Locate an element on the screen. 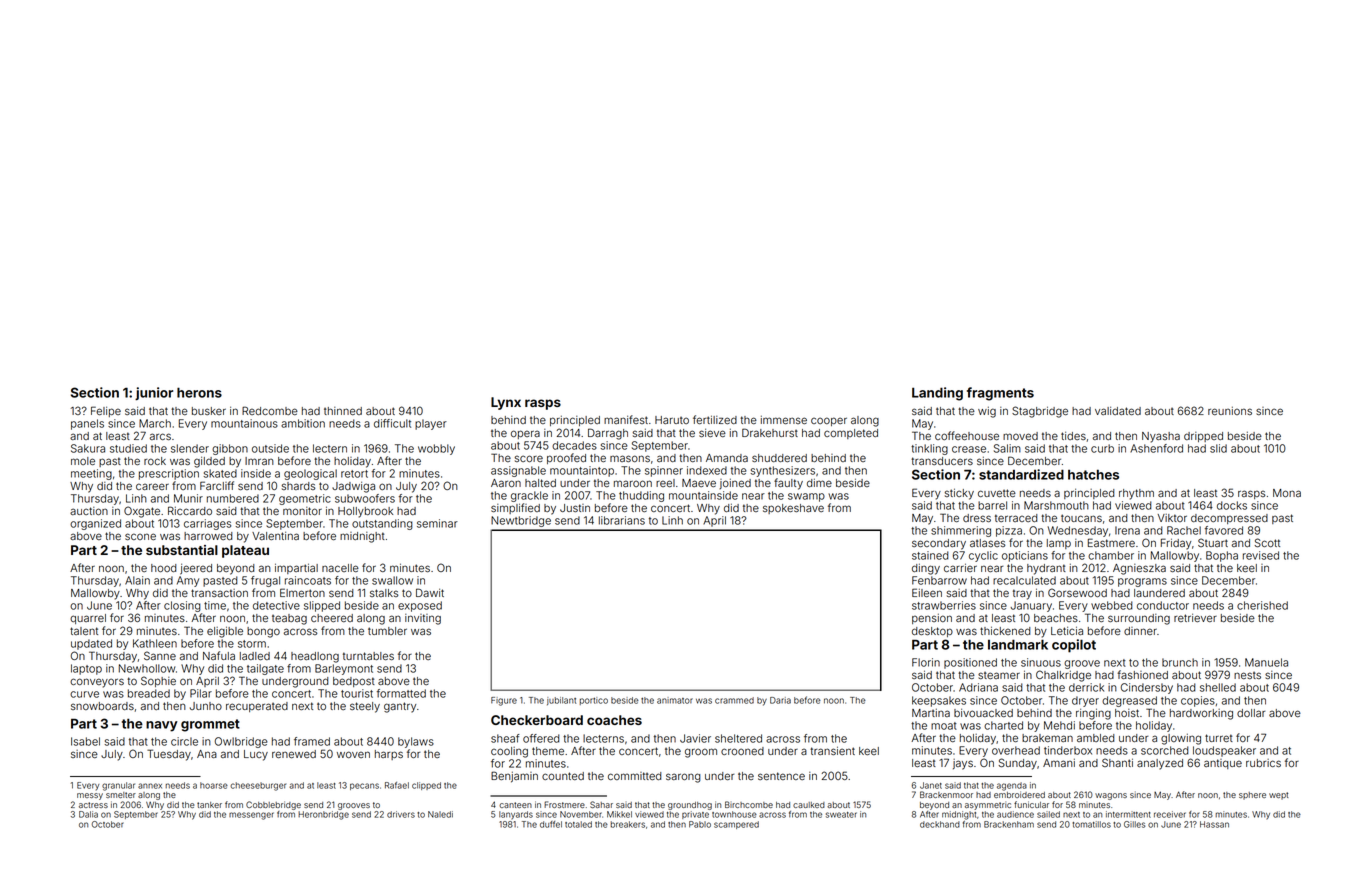 The height and width of the screenshot is (887, 1372). Darragh is located at coordinates (608, 434).
